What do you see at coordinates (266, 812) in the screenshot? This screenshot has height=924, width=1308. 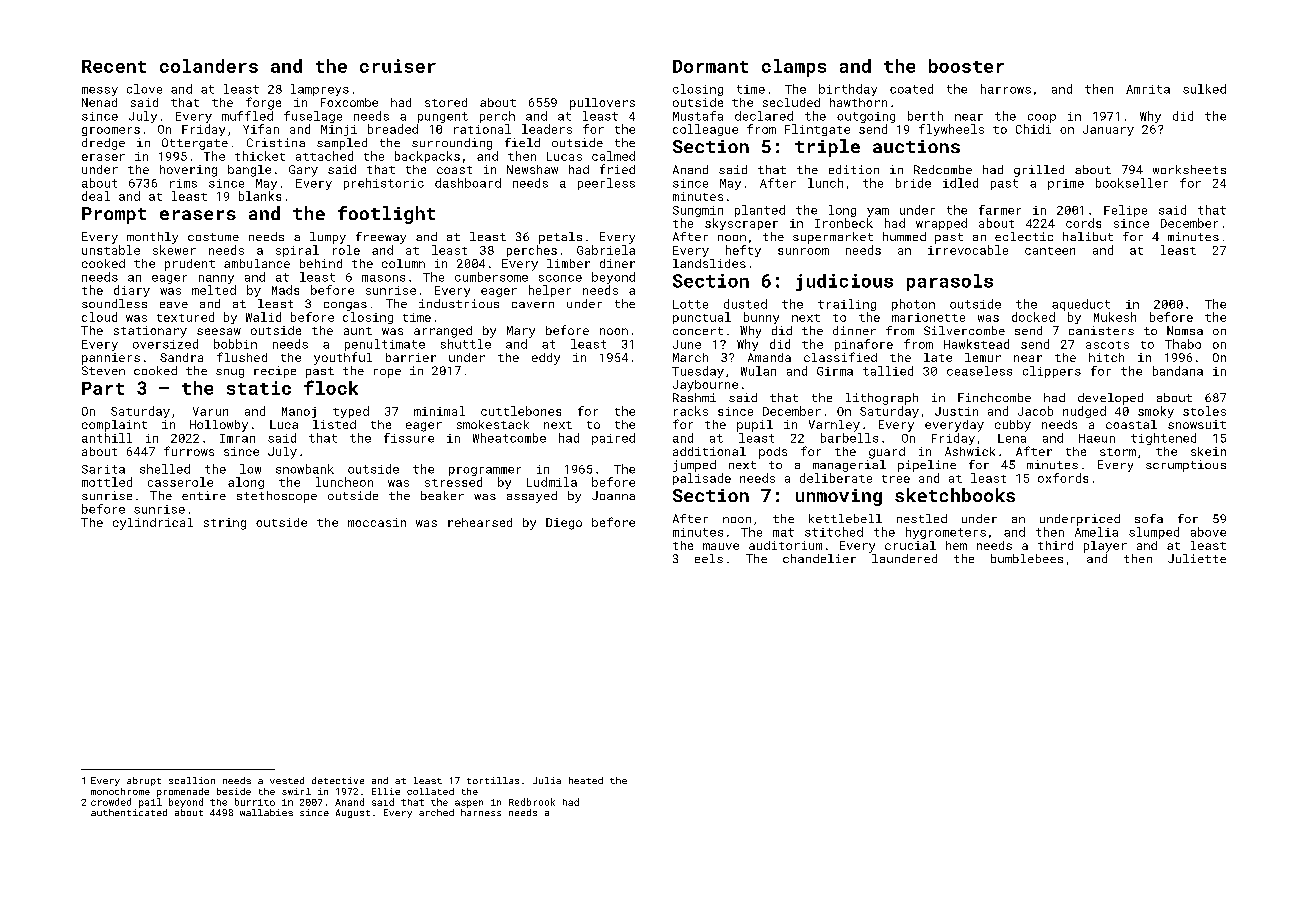 I see `wallabies` at bounding box center [266, 812].
